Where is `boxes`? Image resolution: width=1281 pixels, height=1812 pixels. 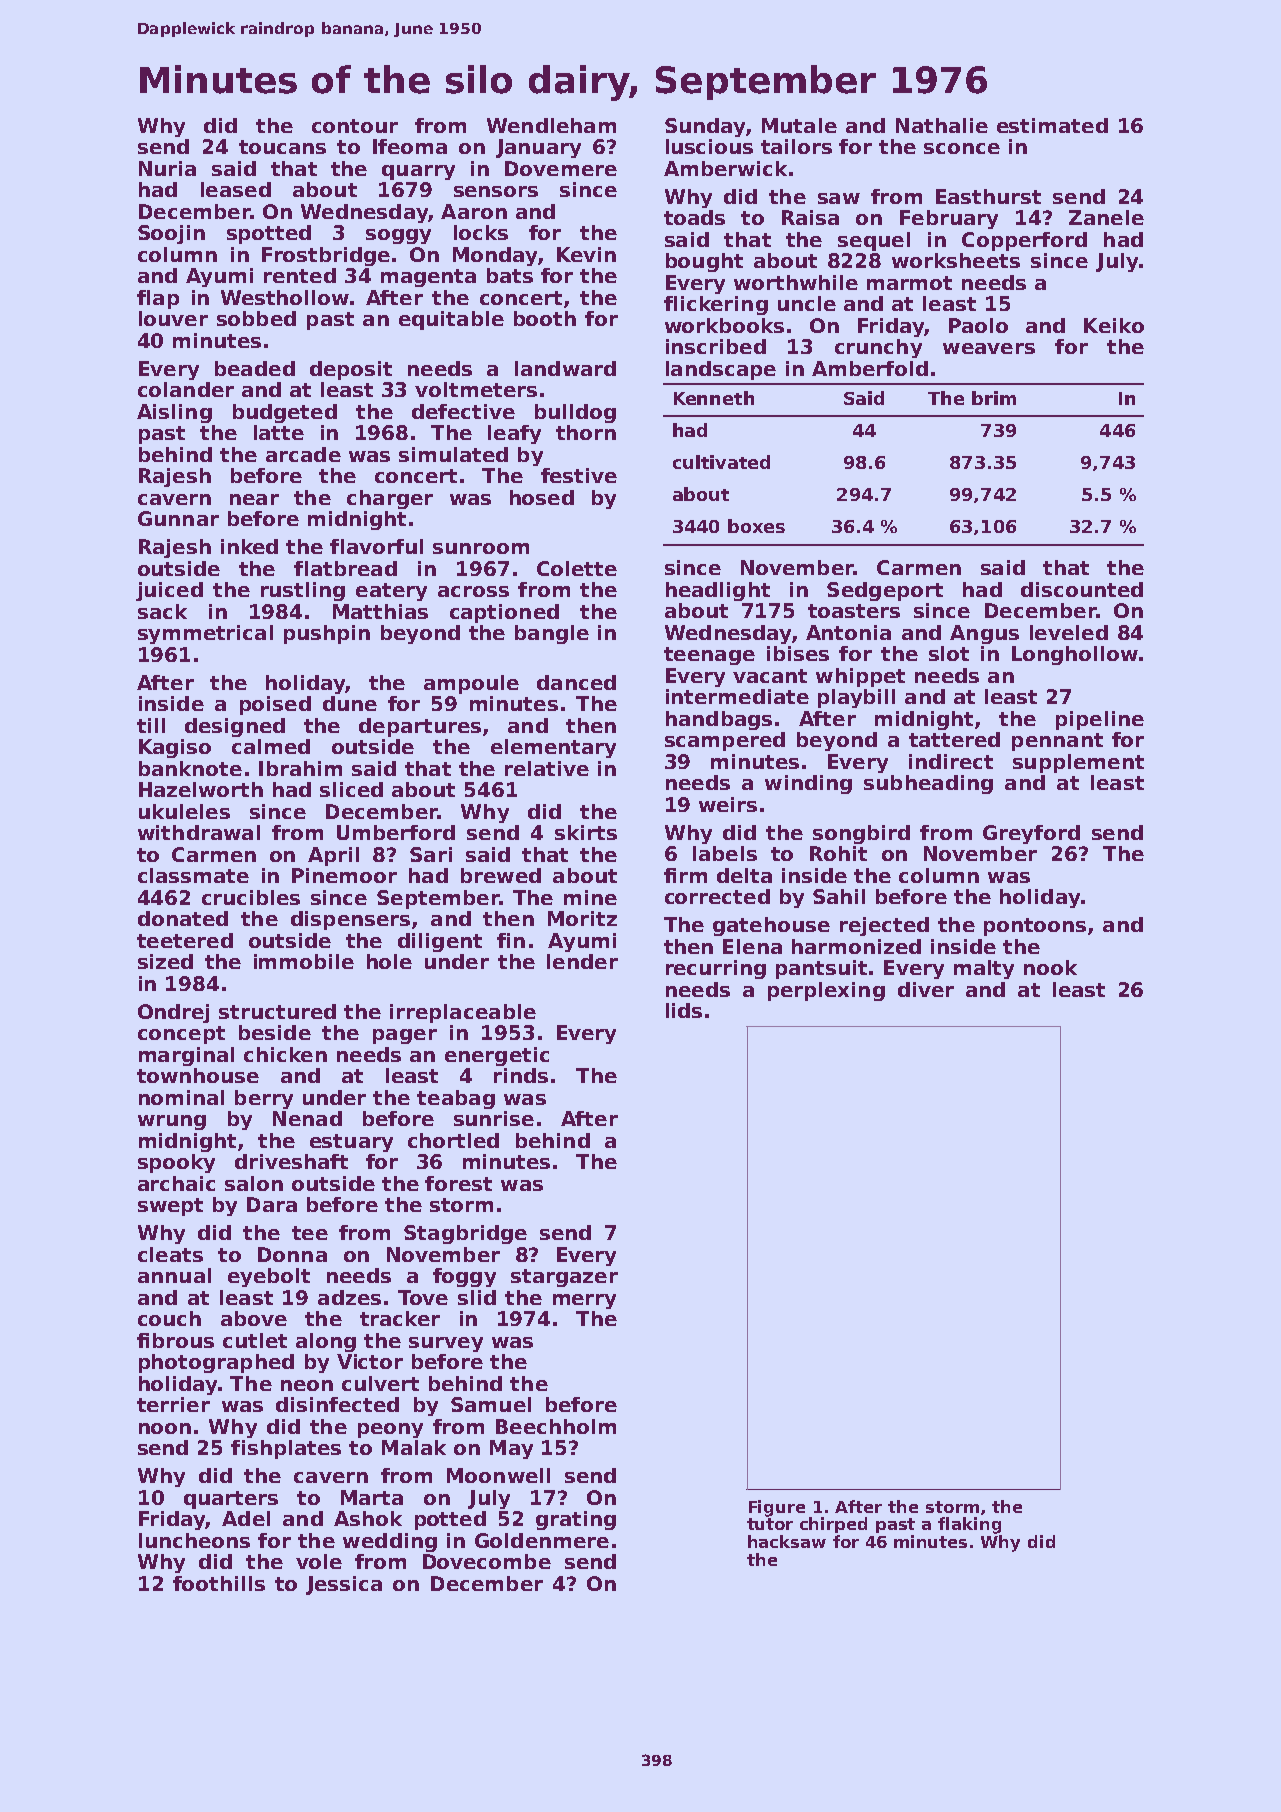 boxes is located at coordinates (756, 526).
